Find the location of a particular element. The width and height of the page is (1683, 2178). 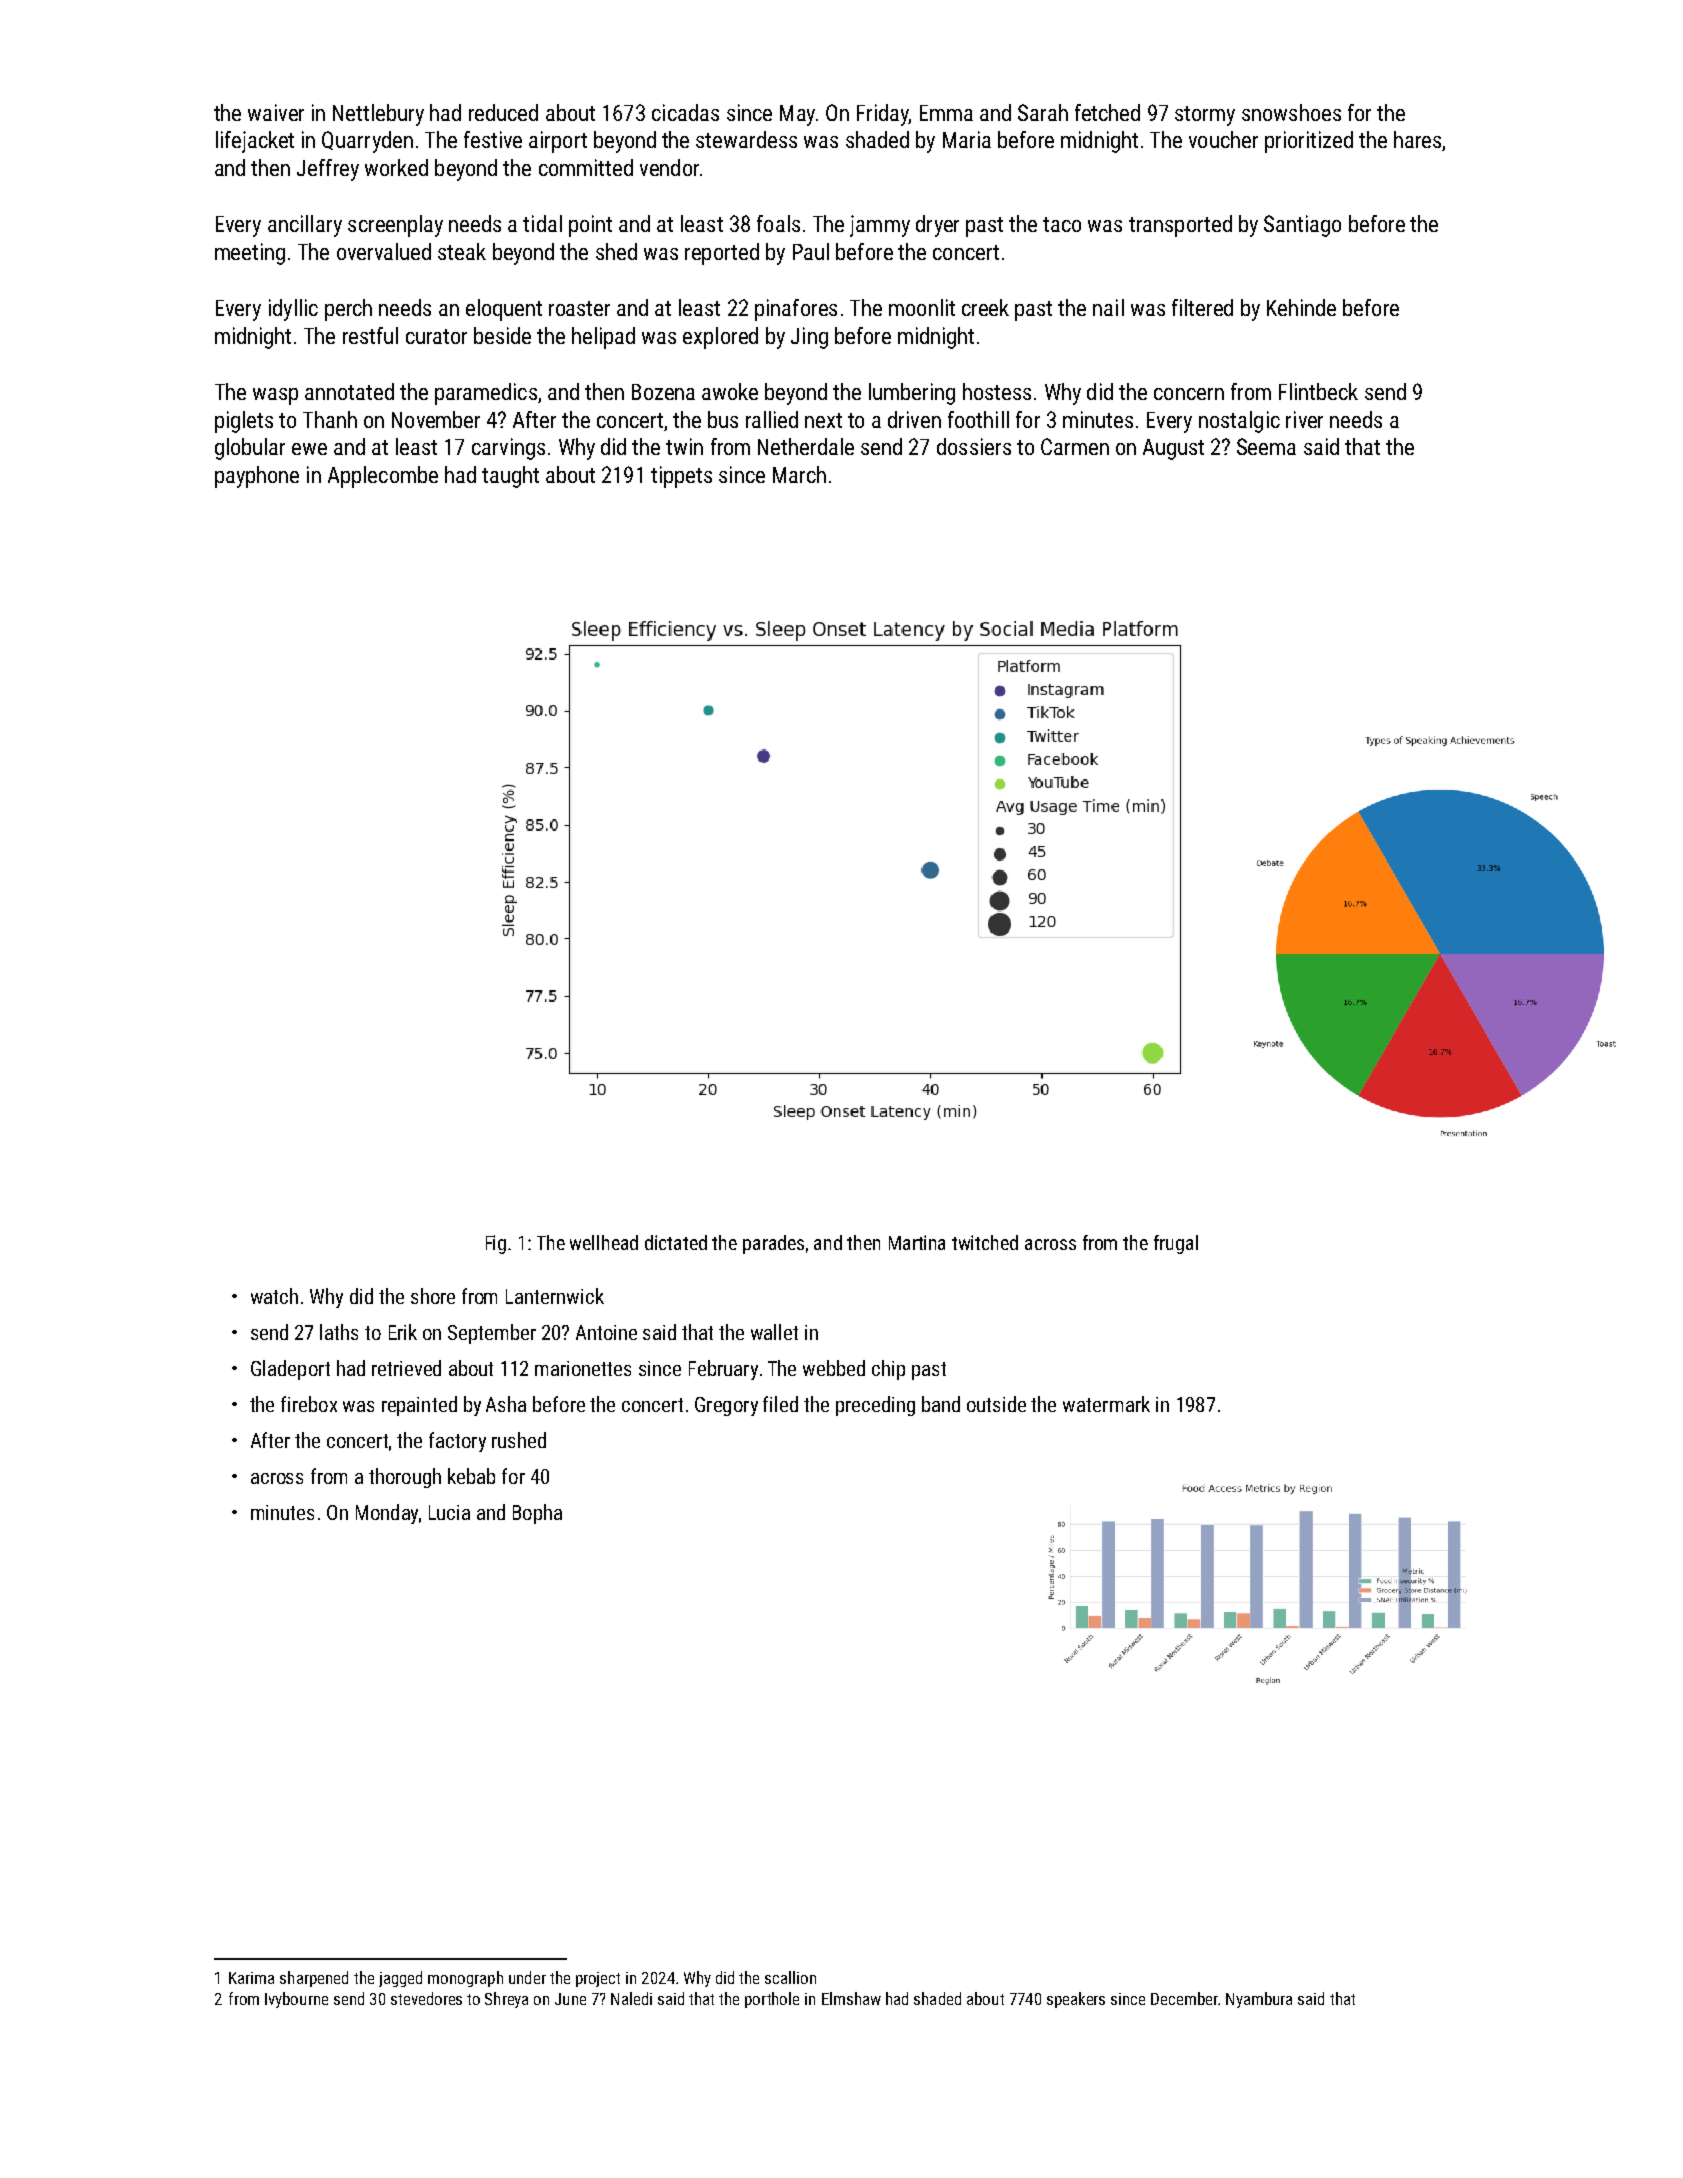

speakers is located at coordinates (1076, 2000).
